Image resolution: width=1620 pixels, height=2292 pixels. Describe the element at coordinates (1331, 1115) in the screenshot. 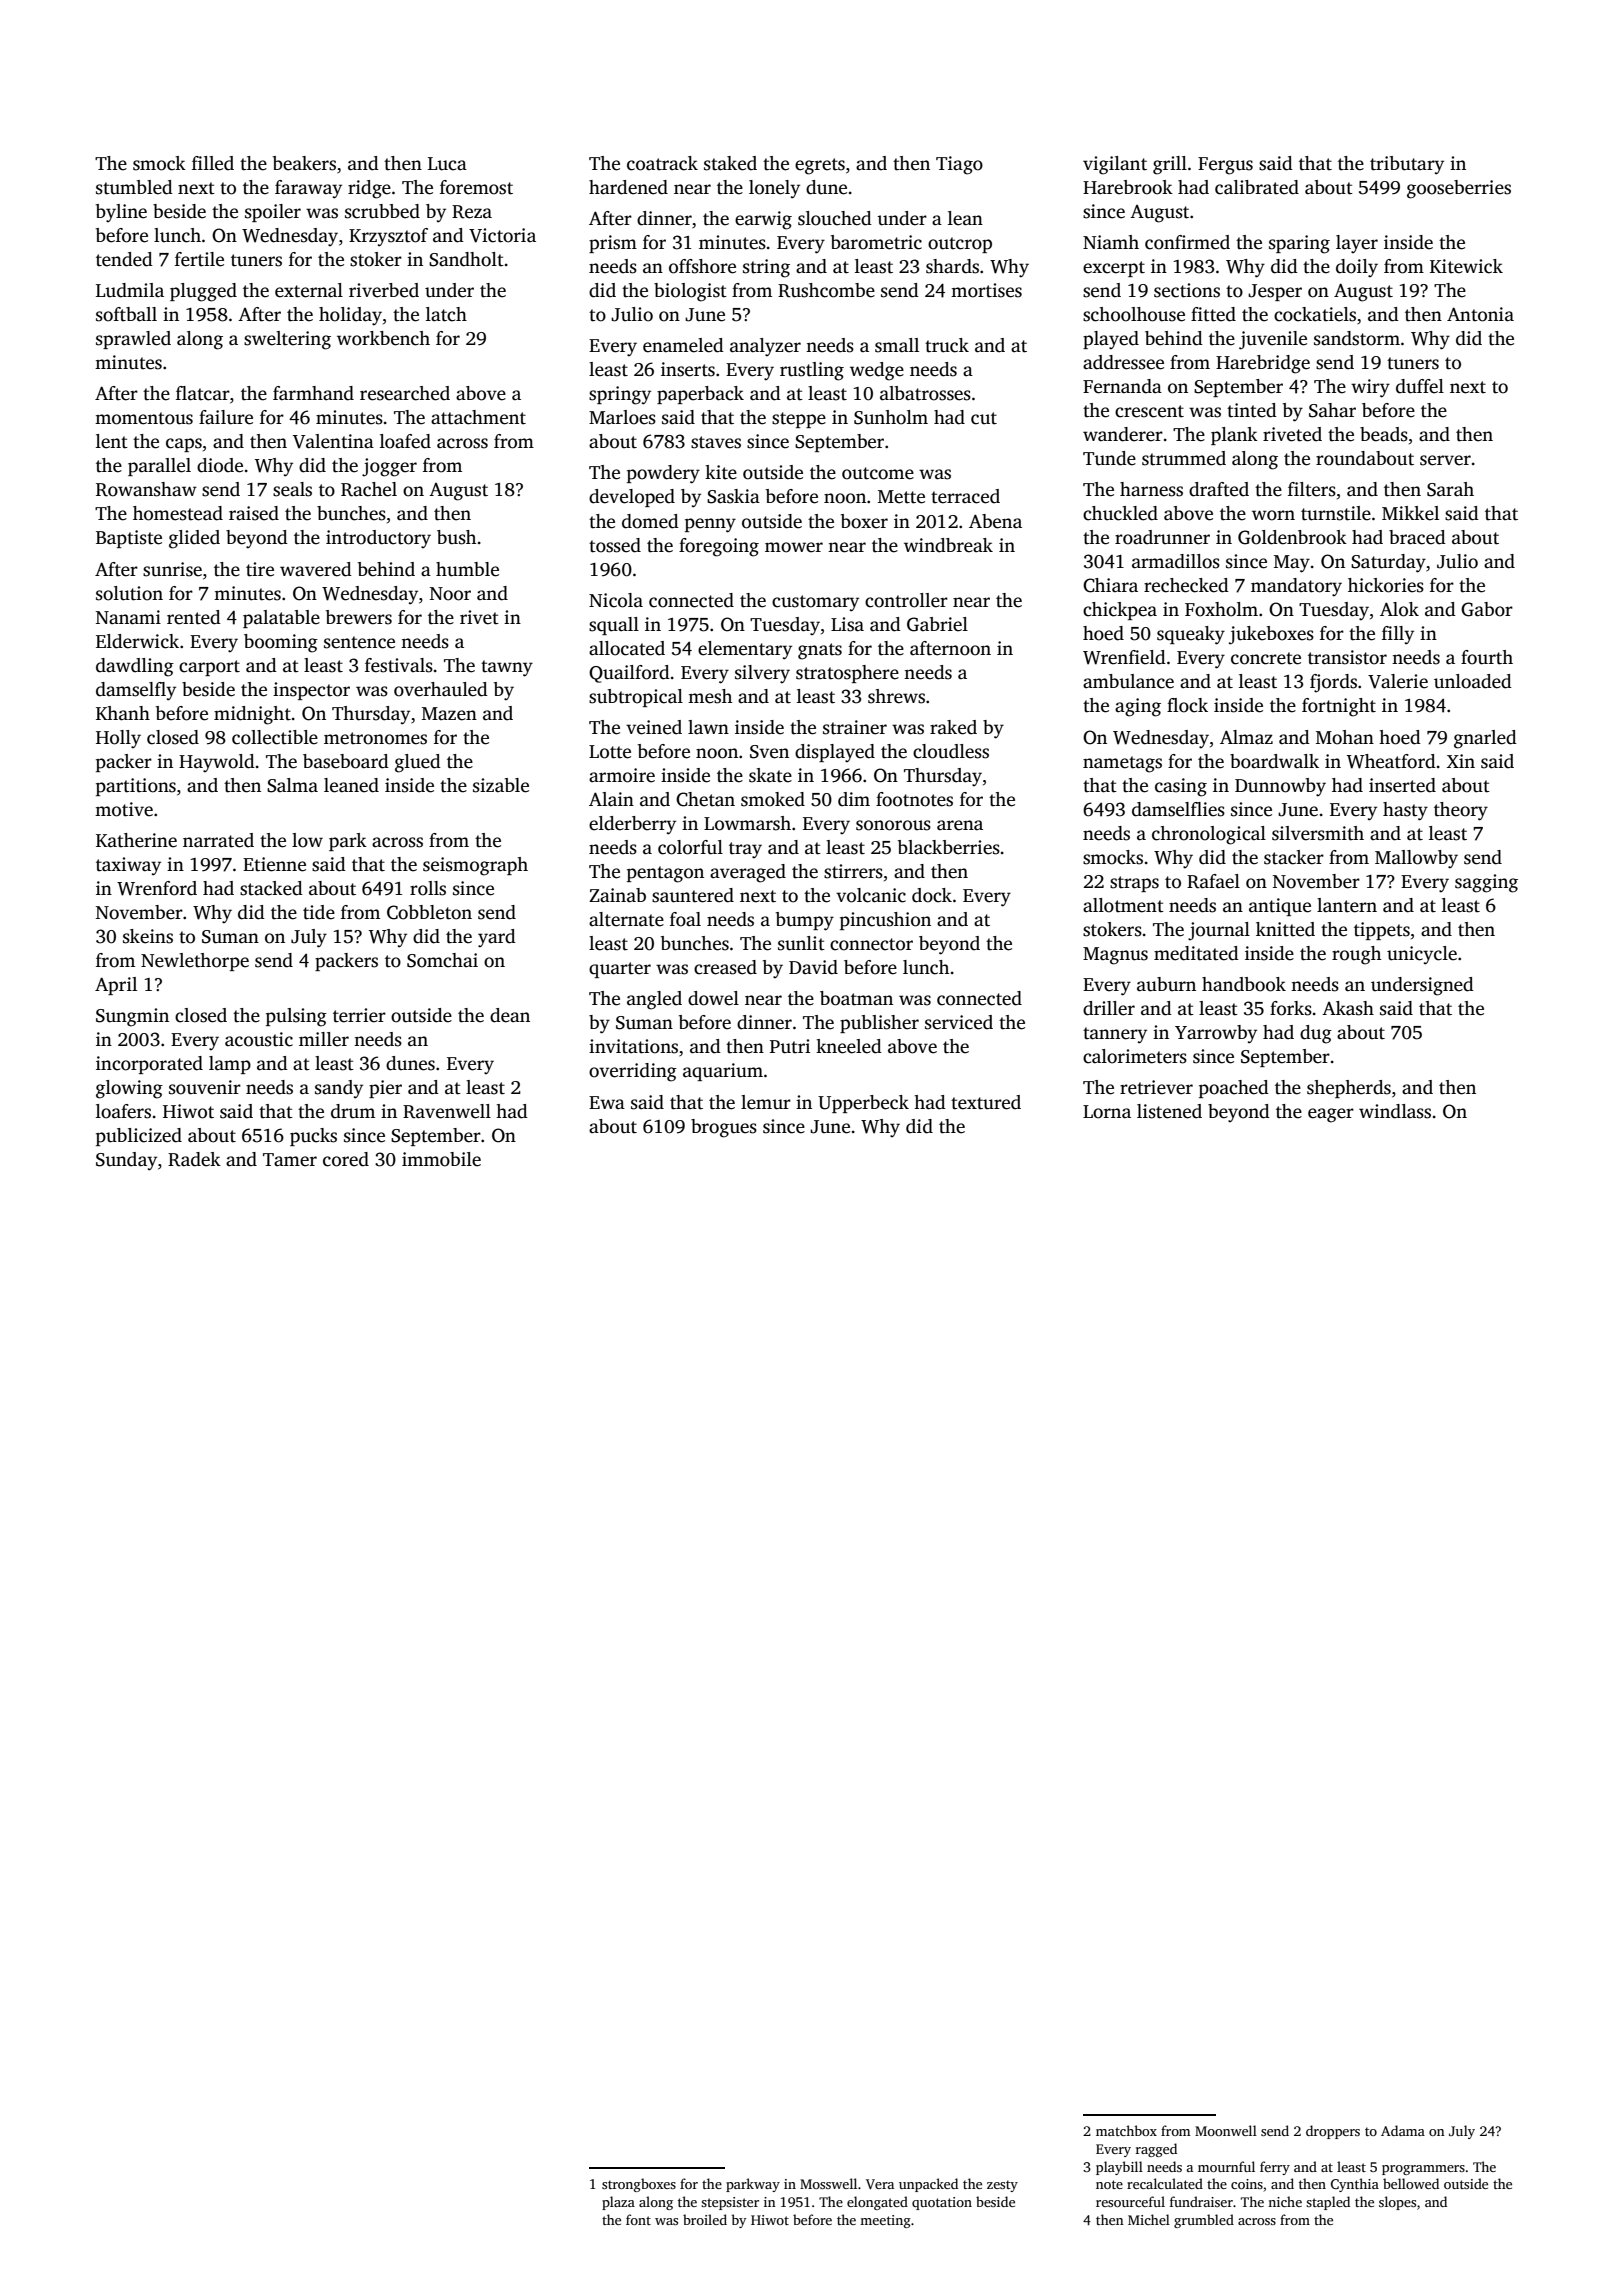

I see `eager` at that location.
